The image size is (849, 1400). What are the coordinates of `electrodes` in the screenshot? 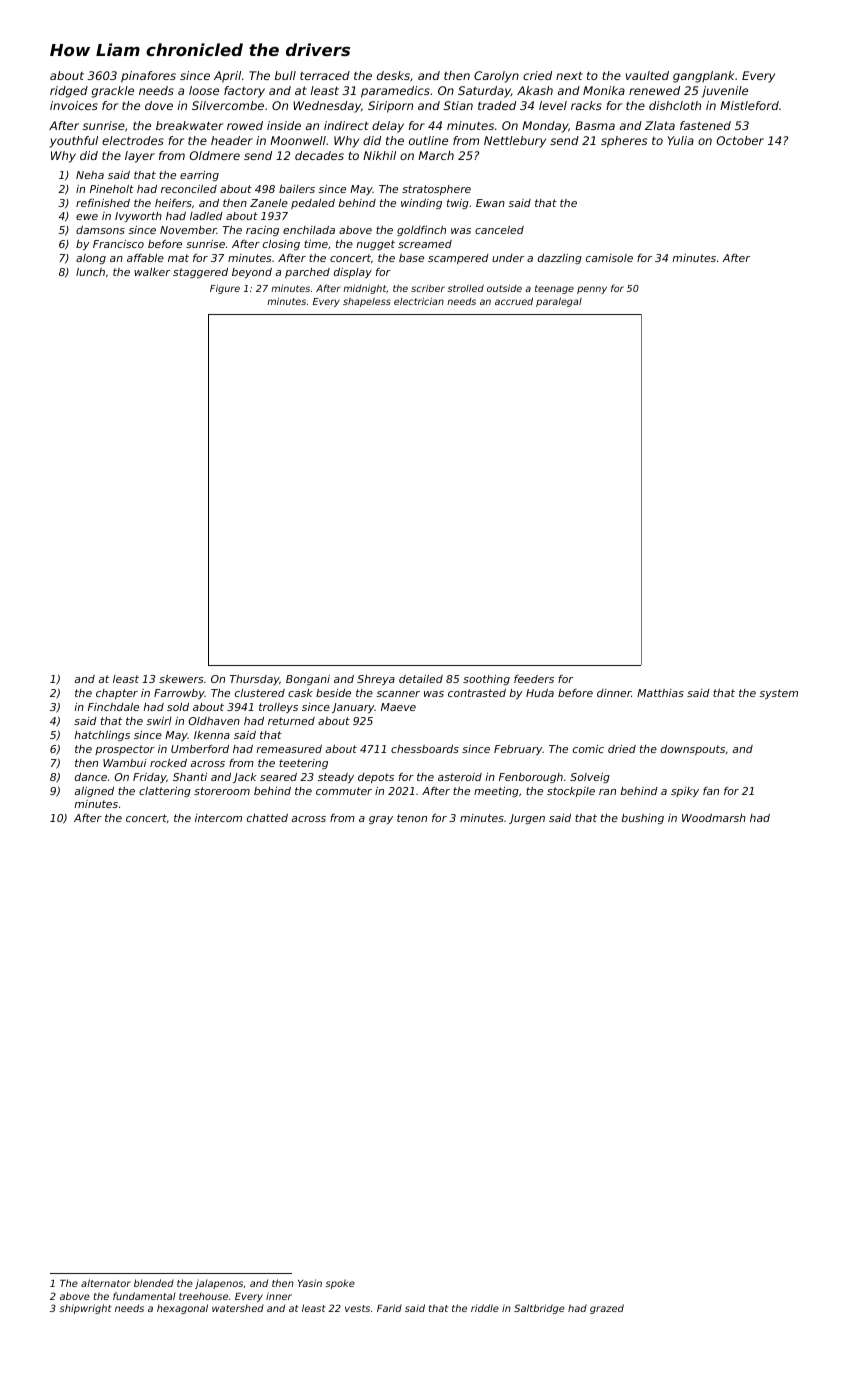 It's located at (133, 140).
